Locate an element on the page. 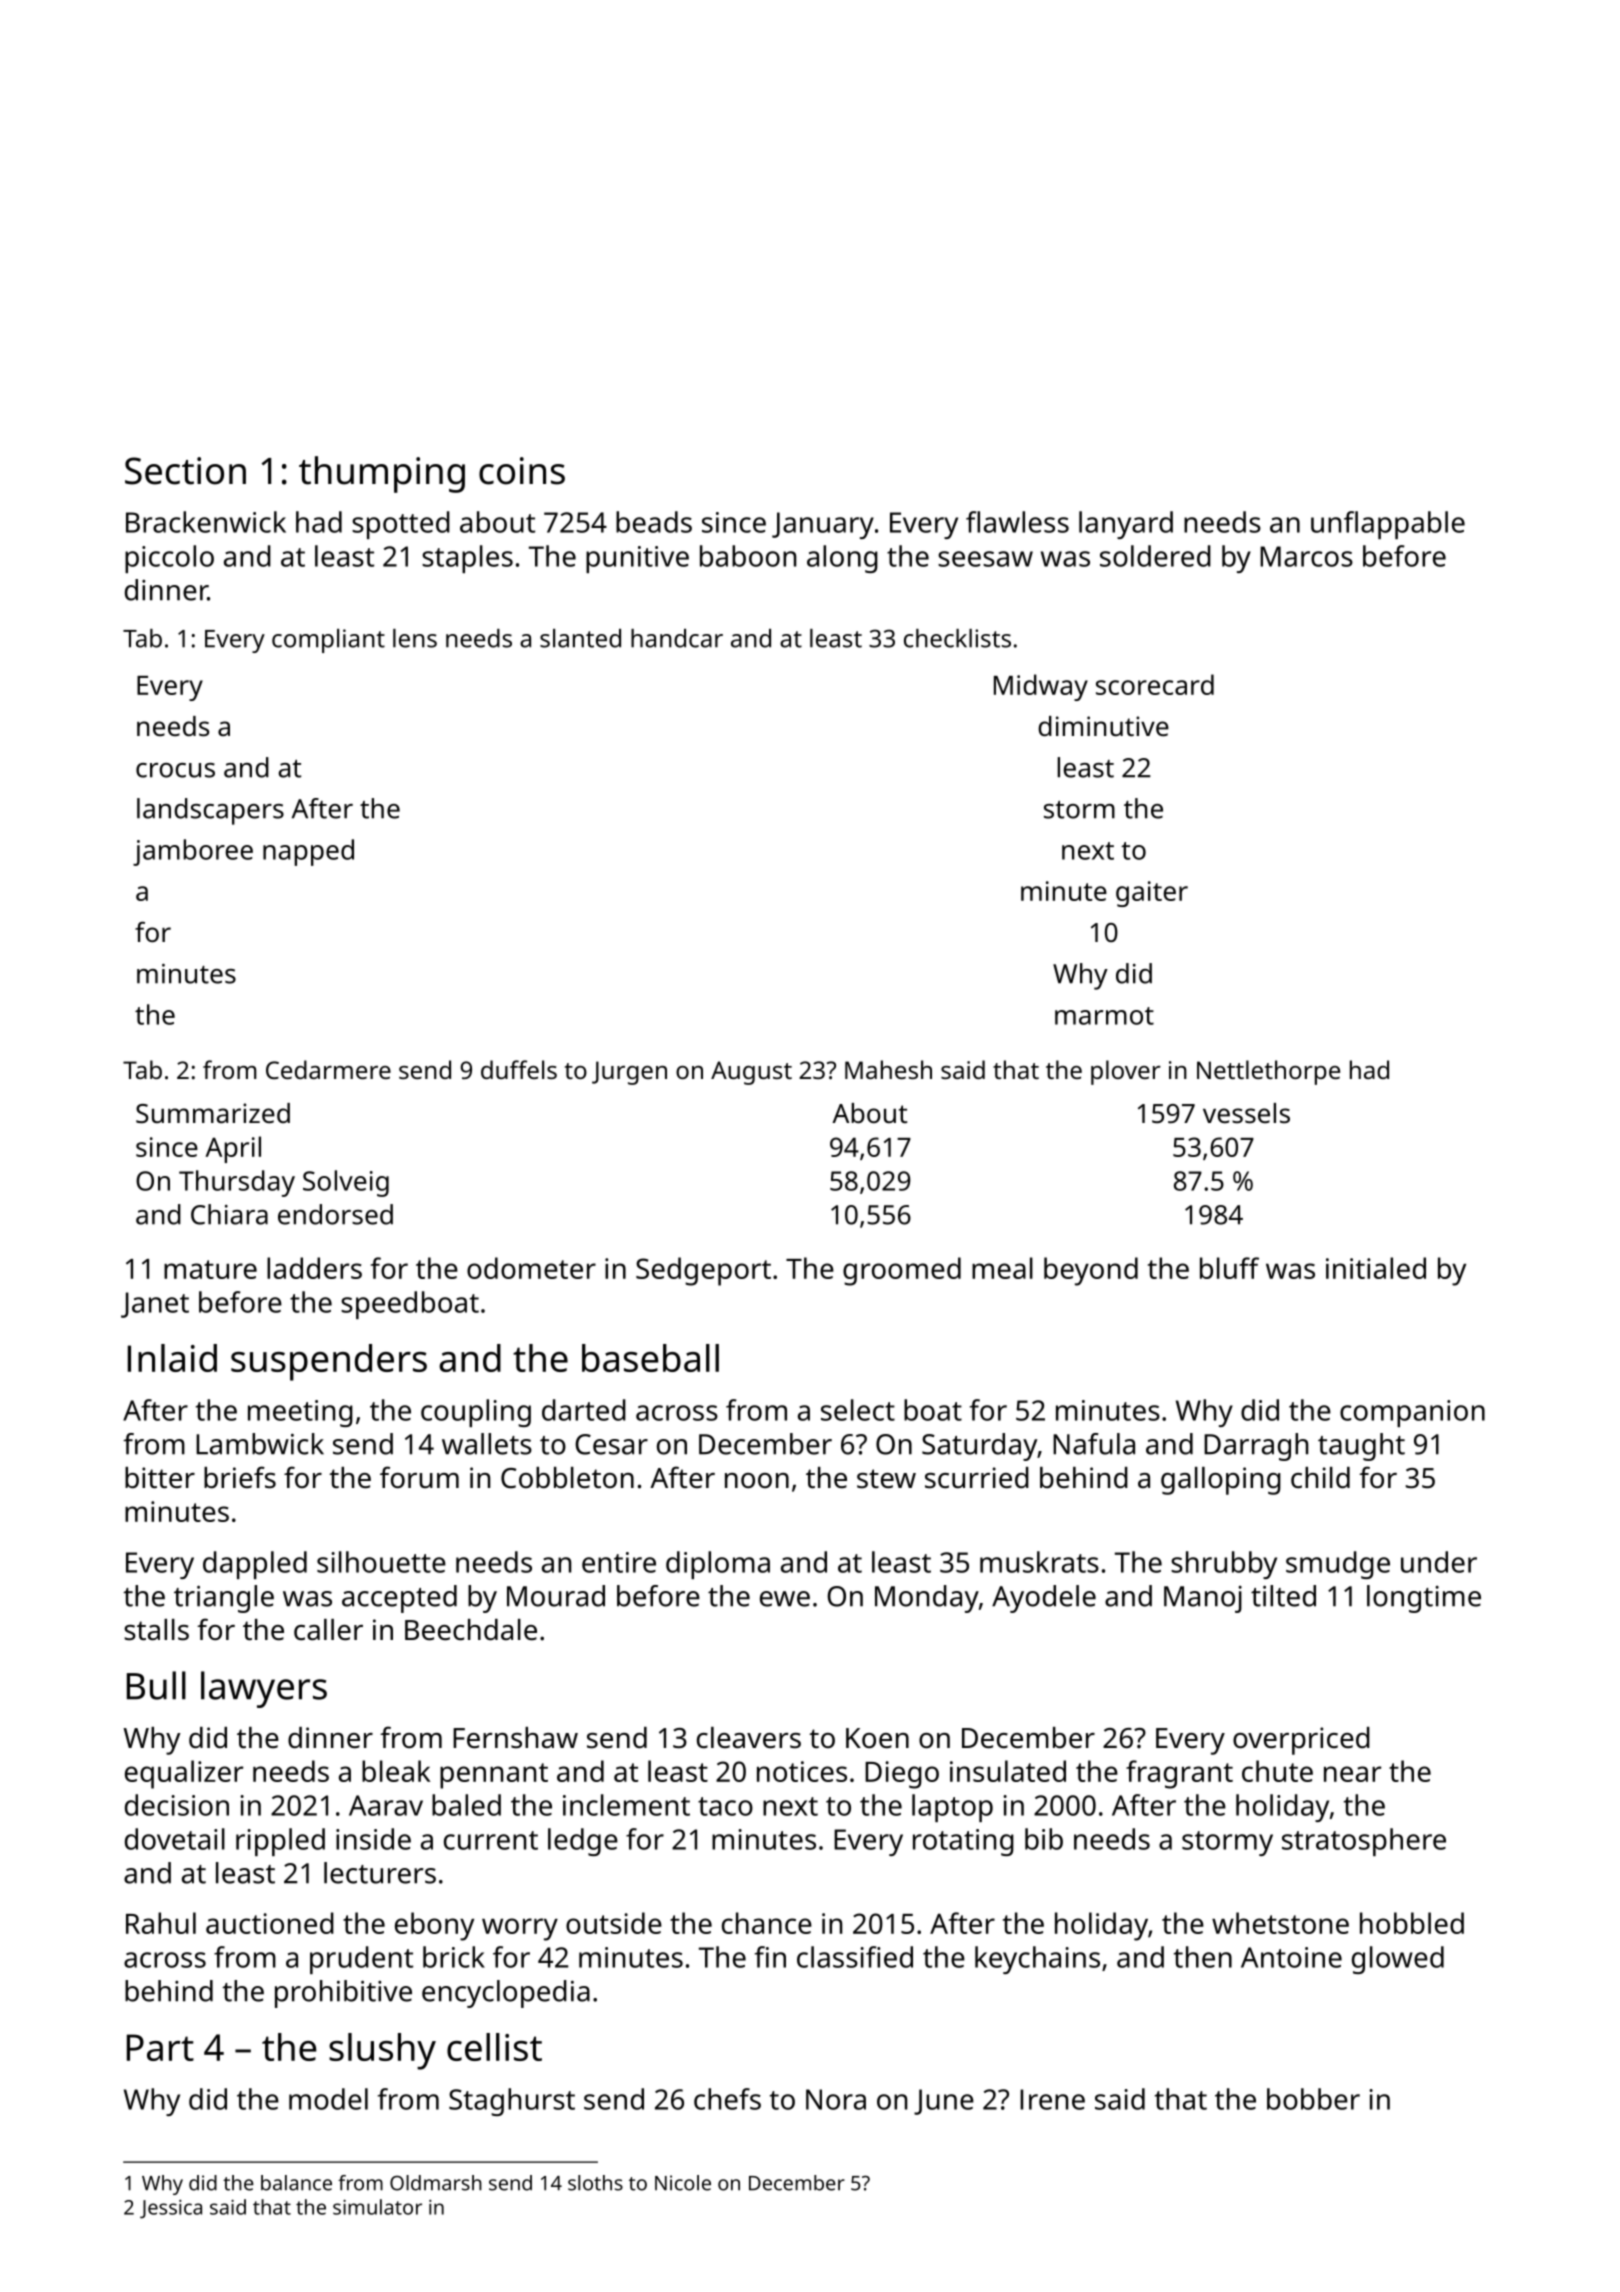 This document has height=2292, width=1620. Marcos is located at coordinates (1306, 556).
